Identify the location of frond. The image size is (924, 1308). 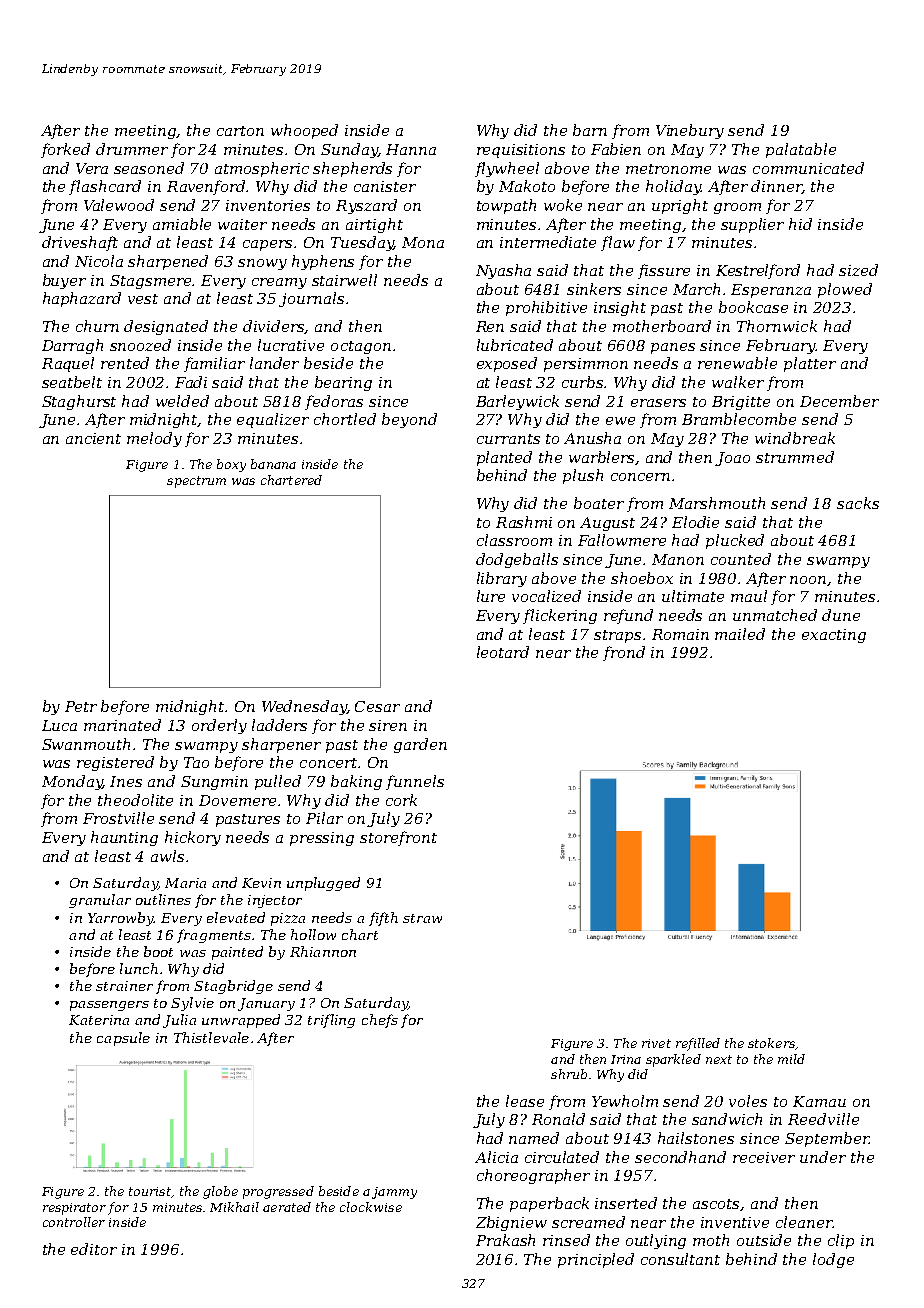
(624, 653).
